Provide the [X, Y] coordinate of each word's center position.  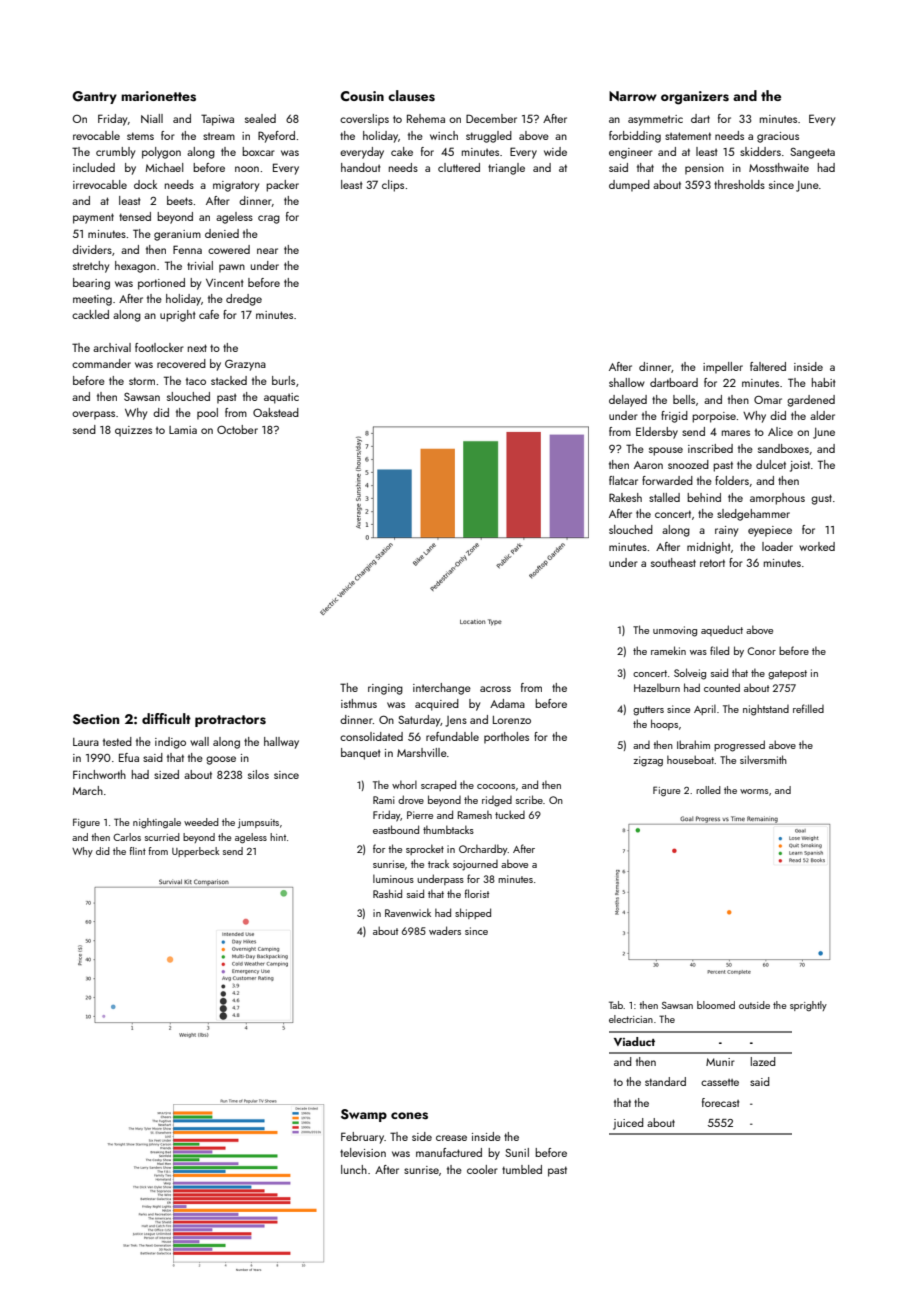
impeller [723, 368]
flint [137, 851]
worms [754, 791]
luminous [393, 878]
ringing [385, 689]
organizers [695, 98]
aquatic [281, 398]
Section [96, 719]
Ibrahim [693, 744]
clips [393, 186]
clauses [411, 96]
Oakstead [276, 412]
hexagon [135, 267]
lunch [354, 1169]
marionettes [158, 96]
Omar [768, 399]
